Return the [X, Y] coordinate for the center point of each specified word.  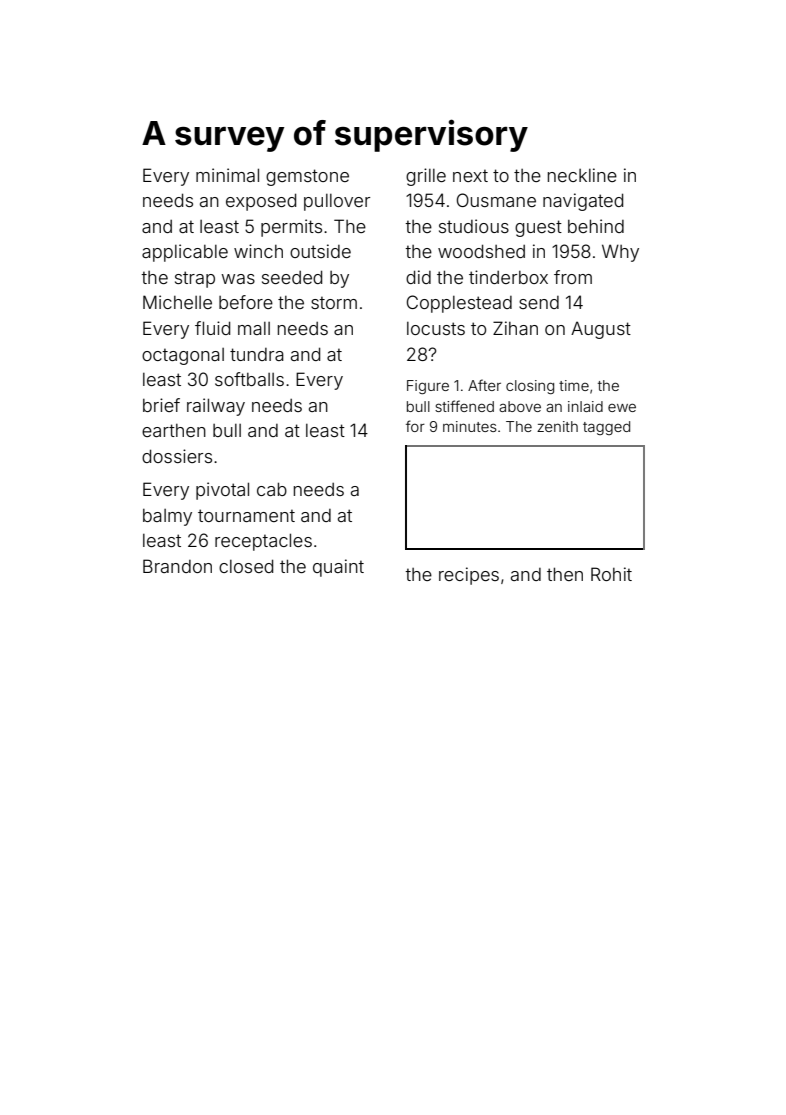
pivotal [222, 491]
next [470, 175]
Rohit [611, 574]
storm [334, 302]
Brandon [177, 566]
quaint [338, 568]
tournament [246, 515]
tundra [257, 354]
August [601, 330]
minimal [227, 175]
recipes [469, 576]
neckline [582, 175]
